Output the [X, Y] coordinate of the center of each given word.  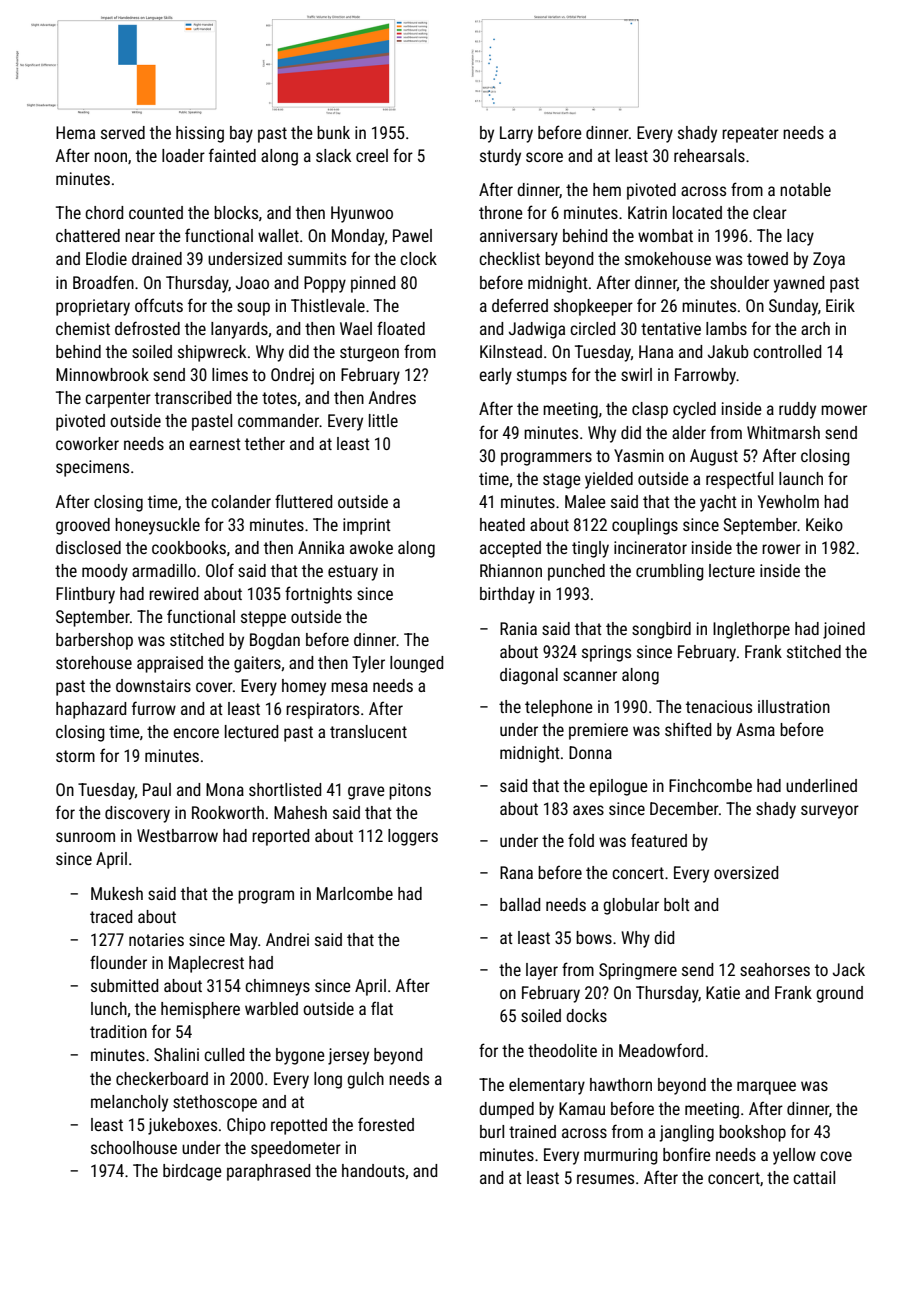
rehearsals [709, 155]
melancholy [129, 1103]
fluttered [303, 501]
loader [183, 155]
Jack [849, 969]
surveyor [830, 812]
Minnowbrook [102, 374]
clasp [650, 410]
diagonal [529, 676]
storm [75, 756]
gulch [365, 1080]
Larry [516, 134]
